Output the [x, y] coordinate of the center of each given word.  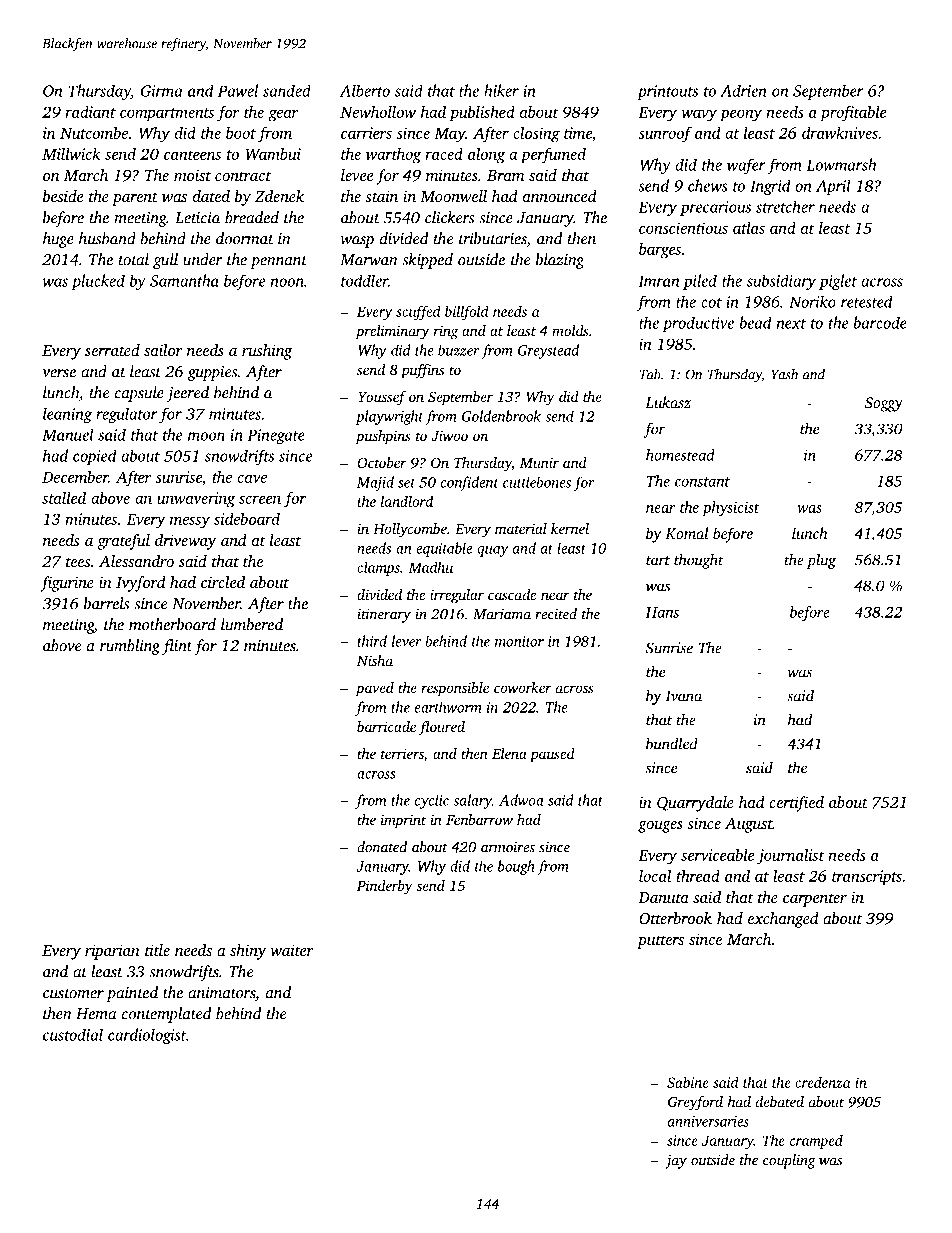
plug [821, 561]
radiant [90, 112]
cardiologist [147, 1036]
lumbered [252, 624]
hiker [501, 90]
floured [442, 728]
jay [676, 1162]
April [833, 187]
